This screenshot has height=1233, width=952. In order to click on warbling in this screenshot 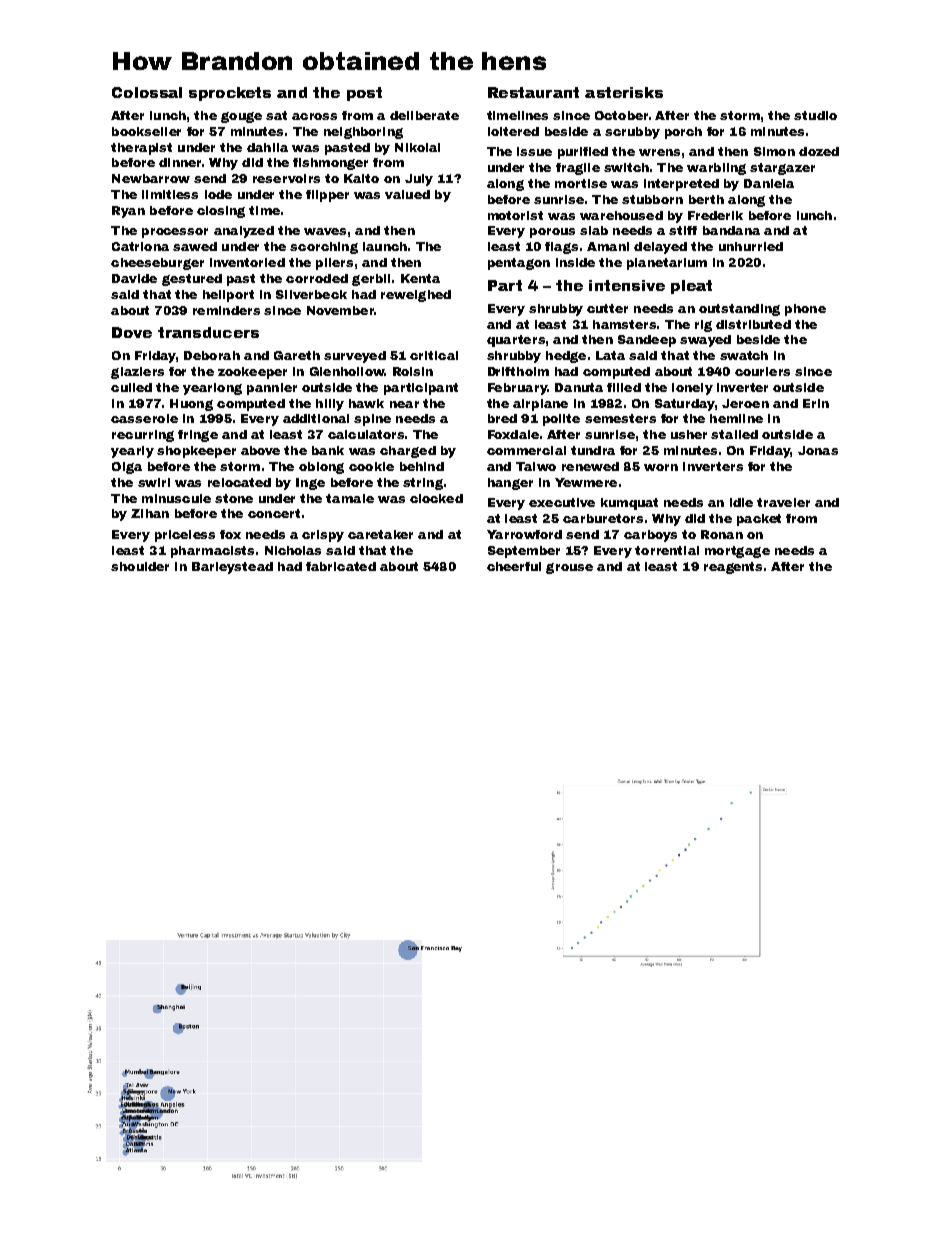, I will do `click(716, 169)`.
